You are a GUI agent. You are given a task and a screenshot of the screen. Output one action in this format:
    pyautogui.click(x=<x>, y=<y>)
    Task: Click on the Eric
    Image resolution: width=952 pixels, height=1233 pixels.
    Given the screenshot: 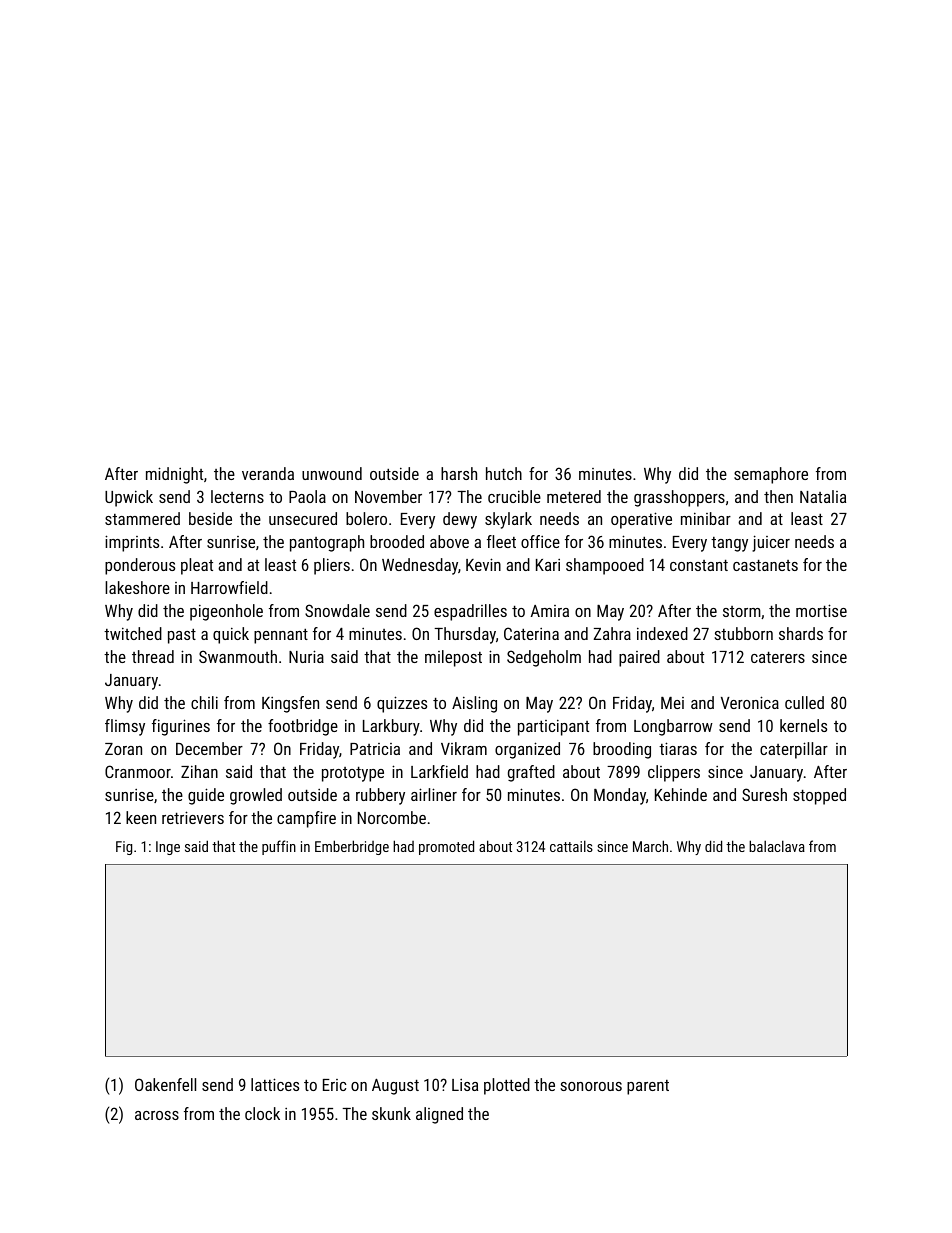 What is the action you would take?
    pyautogui.click(x=334, y=1085)
